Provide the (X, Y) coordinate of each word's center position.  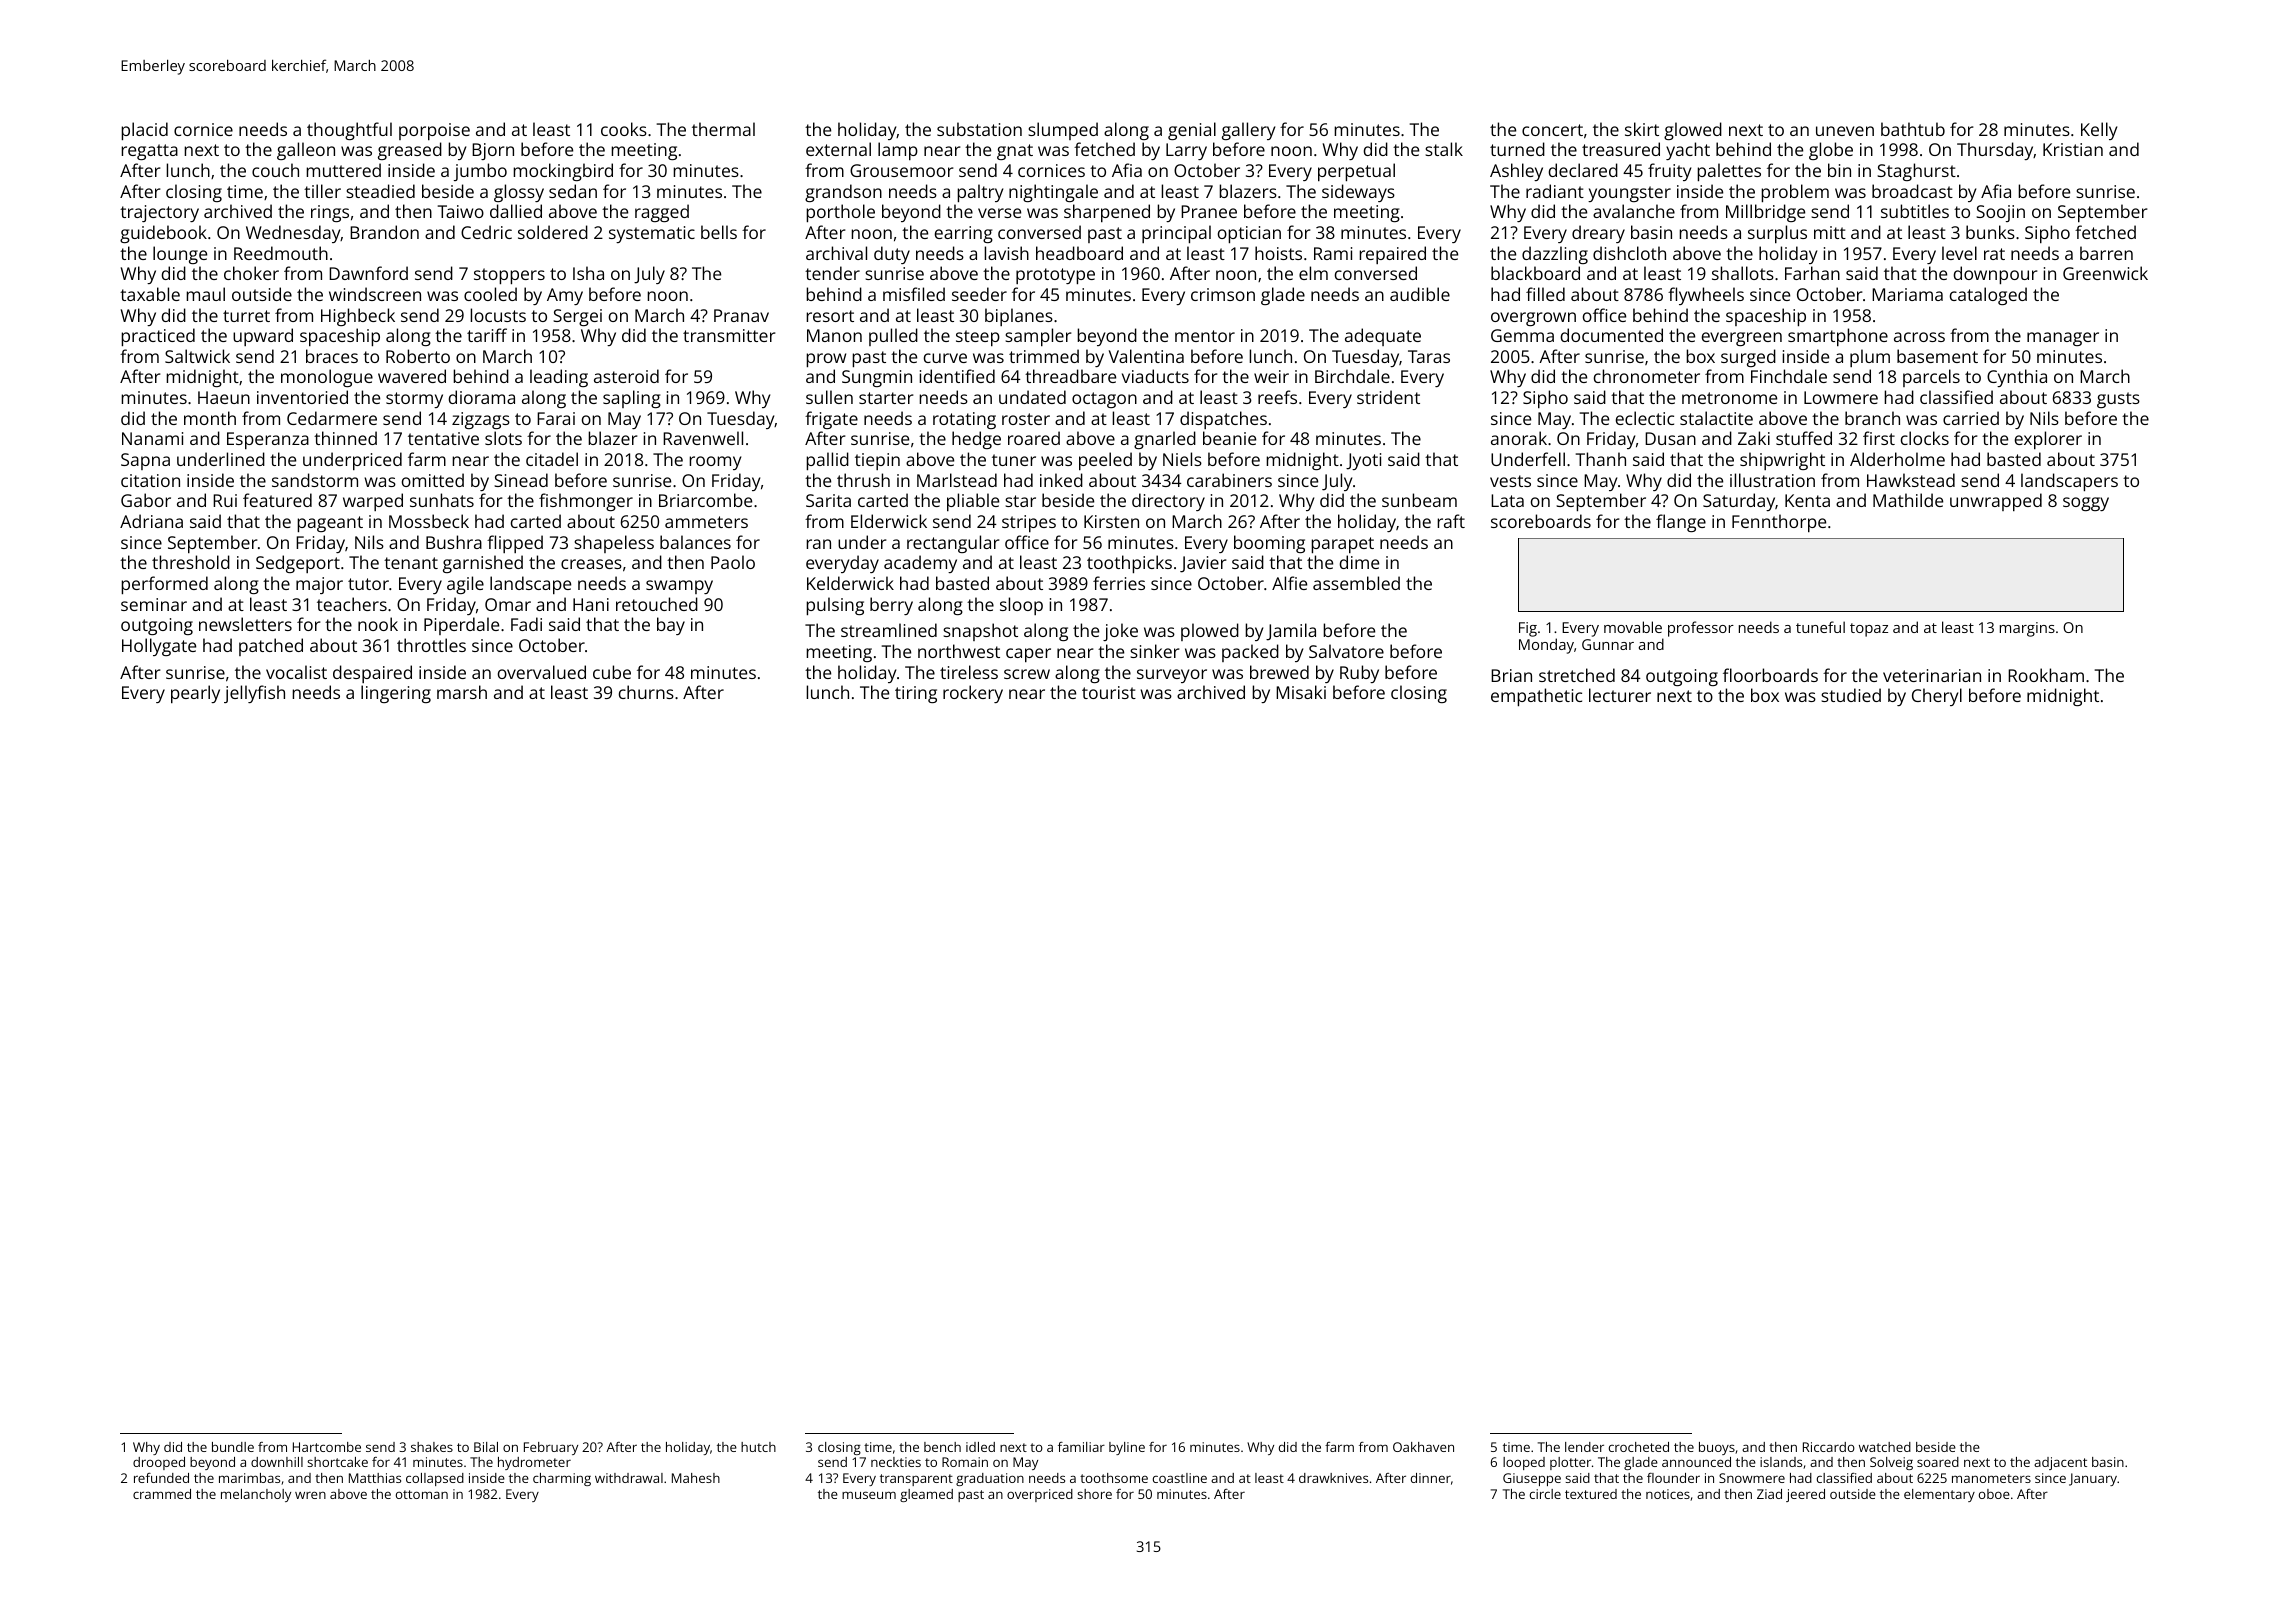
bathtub (1913, 129)
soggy (2086, 504)
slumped (1063, 131)
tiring (916, 694)
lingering (396, 694)
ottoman (422, 1494)
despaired (372, 674)
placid (144, 131)
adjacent (2060, 1463)
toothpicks (1129, 564)
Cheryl (1937, 697)
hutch (758, 1447)
